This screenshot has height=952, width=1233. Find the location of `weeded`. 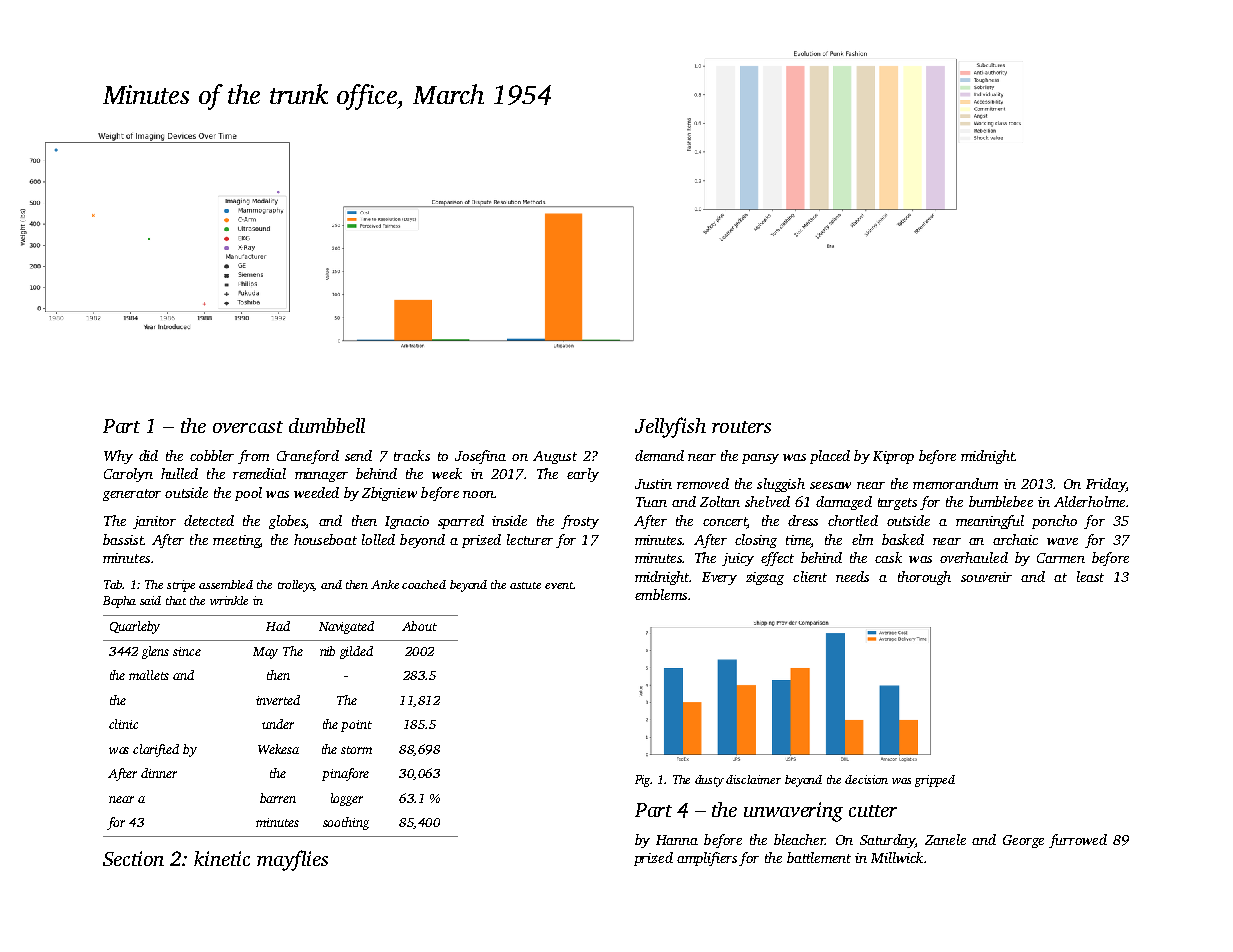

weeded is located at coordinates (316, 492).
